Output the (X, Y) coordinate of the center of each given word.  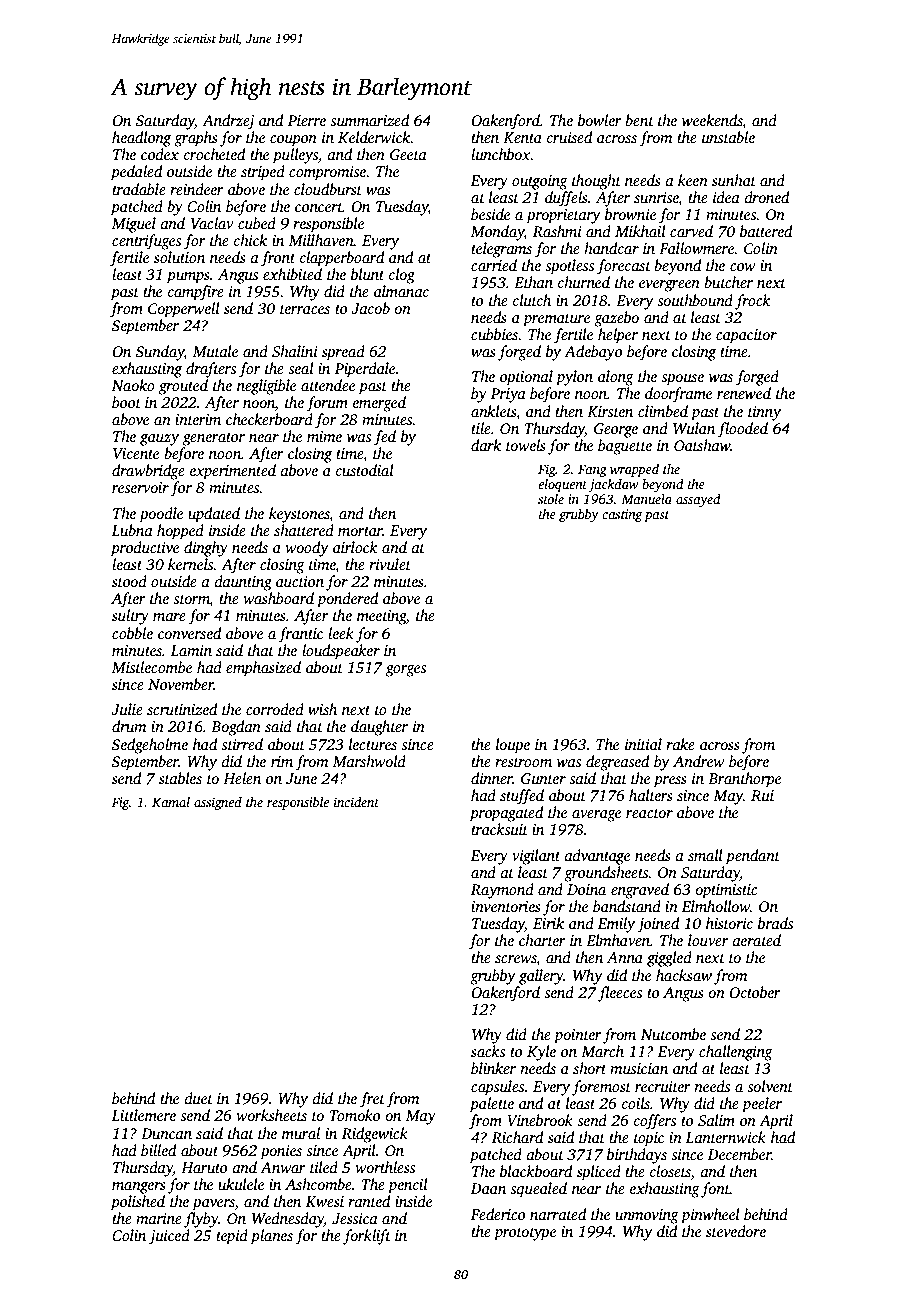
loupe (513, 746)
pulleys (295, 156)
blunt (367, 274)
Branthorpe (744, 780)
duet (199, 1098)
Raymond (502, 891)
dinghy (206, 549)
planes (272, 1237)
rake (680, 744)
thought (596, 182)
